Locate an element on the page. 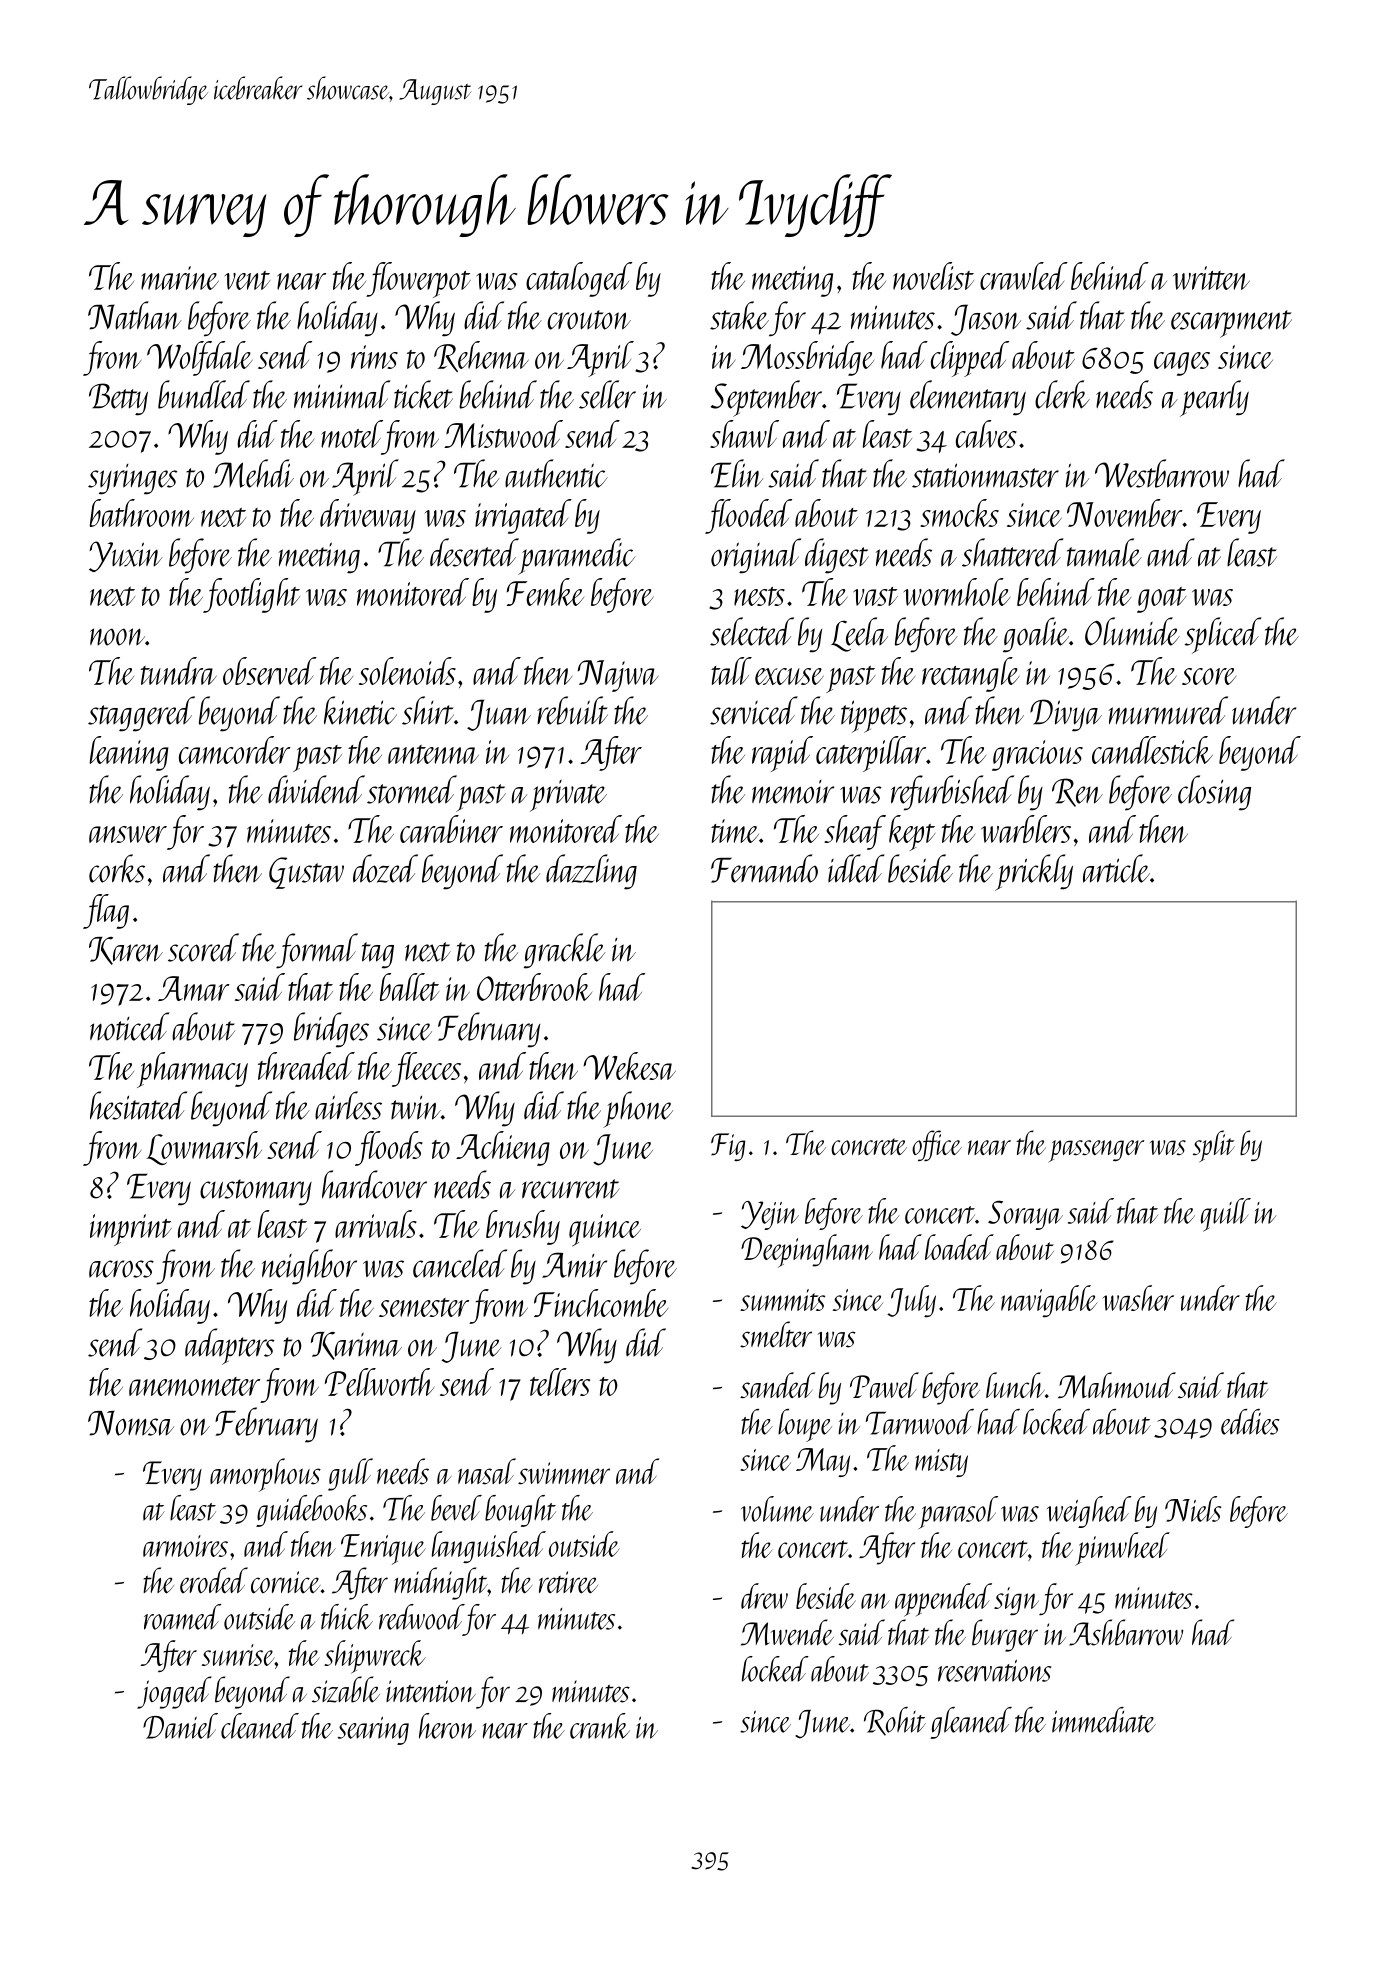 The width and height of the document is (1386, 1969). gull is located at coordinates (350, 1474).
